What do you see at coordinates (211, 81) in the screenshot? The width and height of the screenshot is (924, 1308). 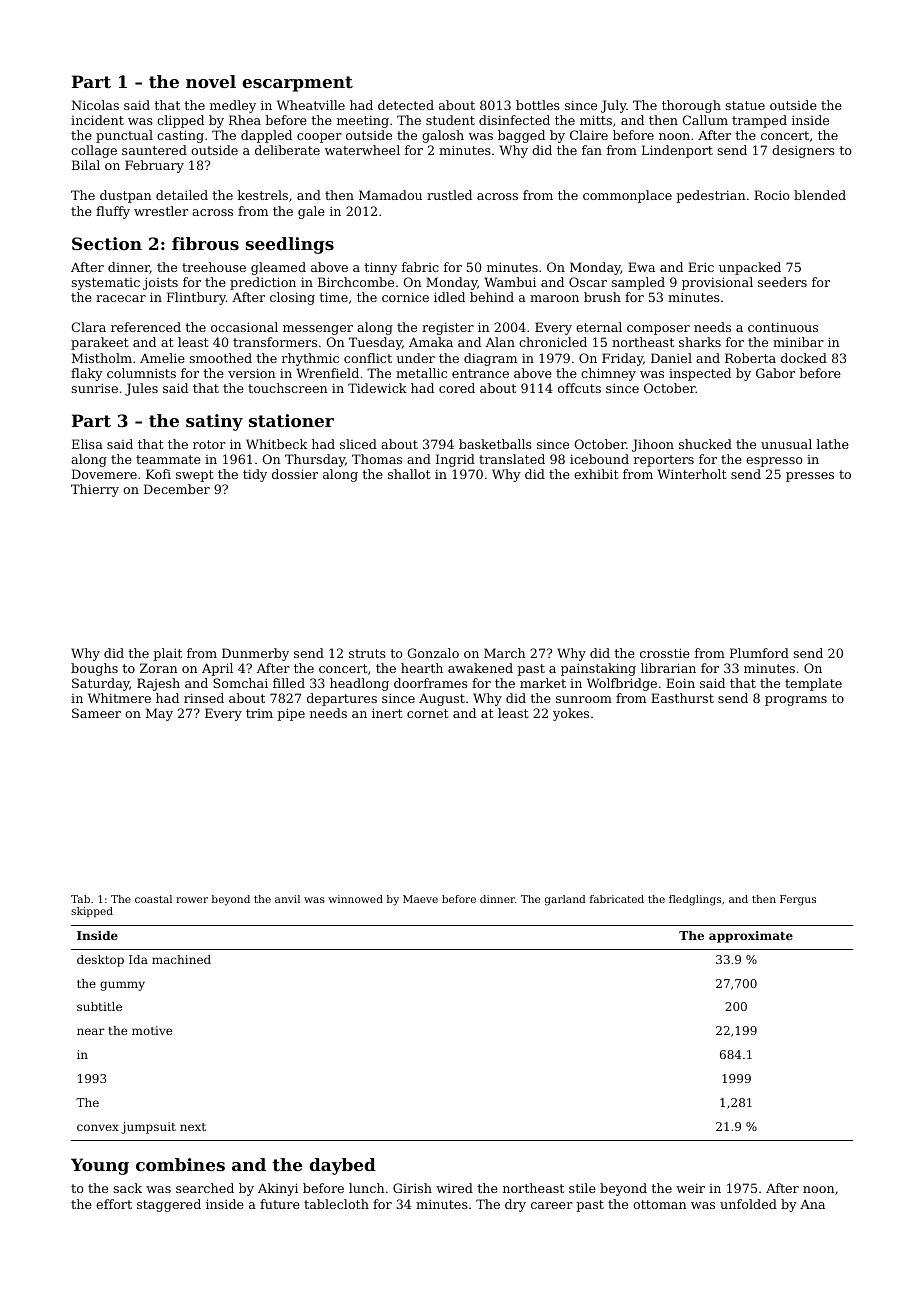 I see `novel` at bounding box center [211, 81].
